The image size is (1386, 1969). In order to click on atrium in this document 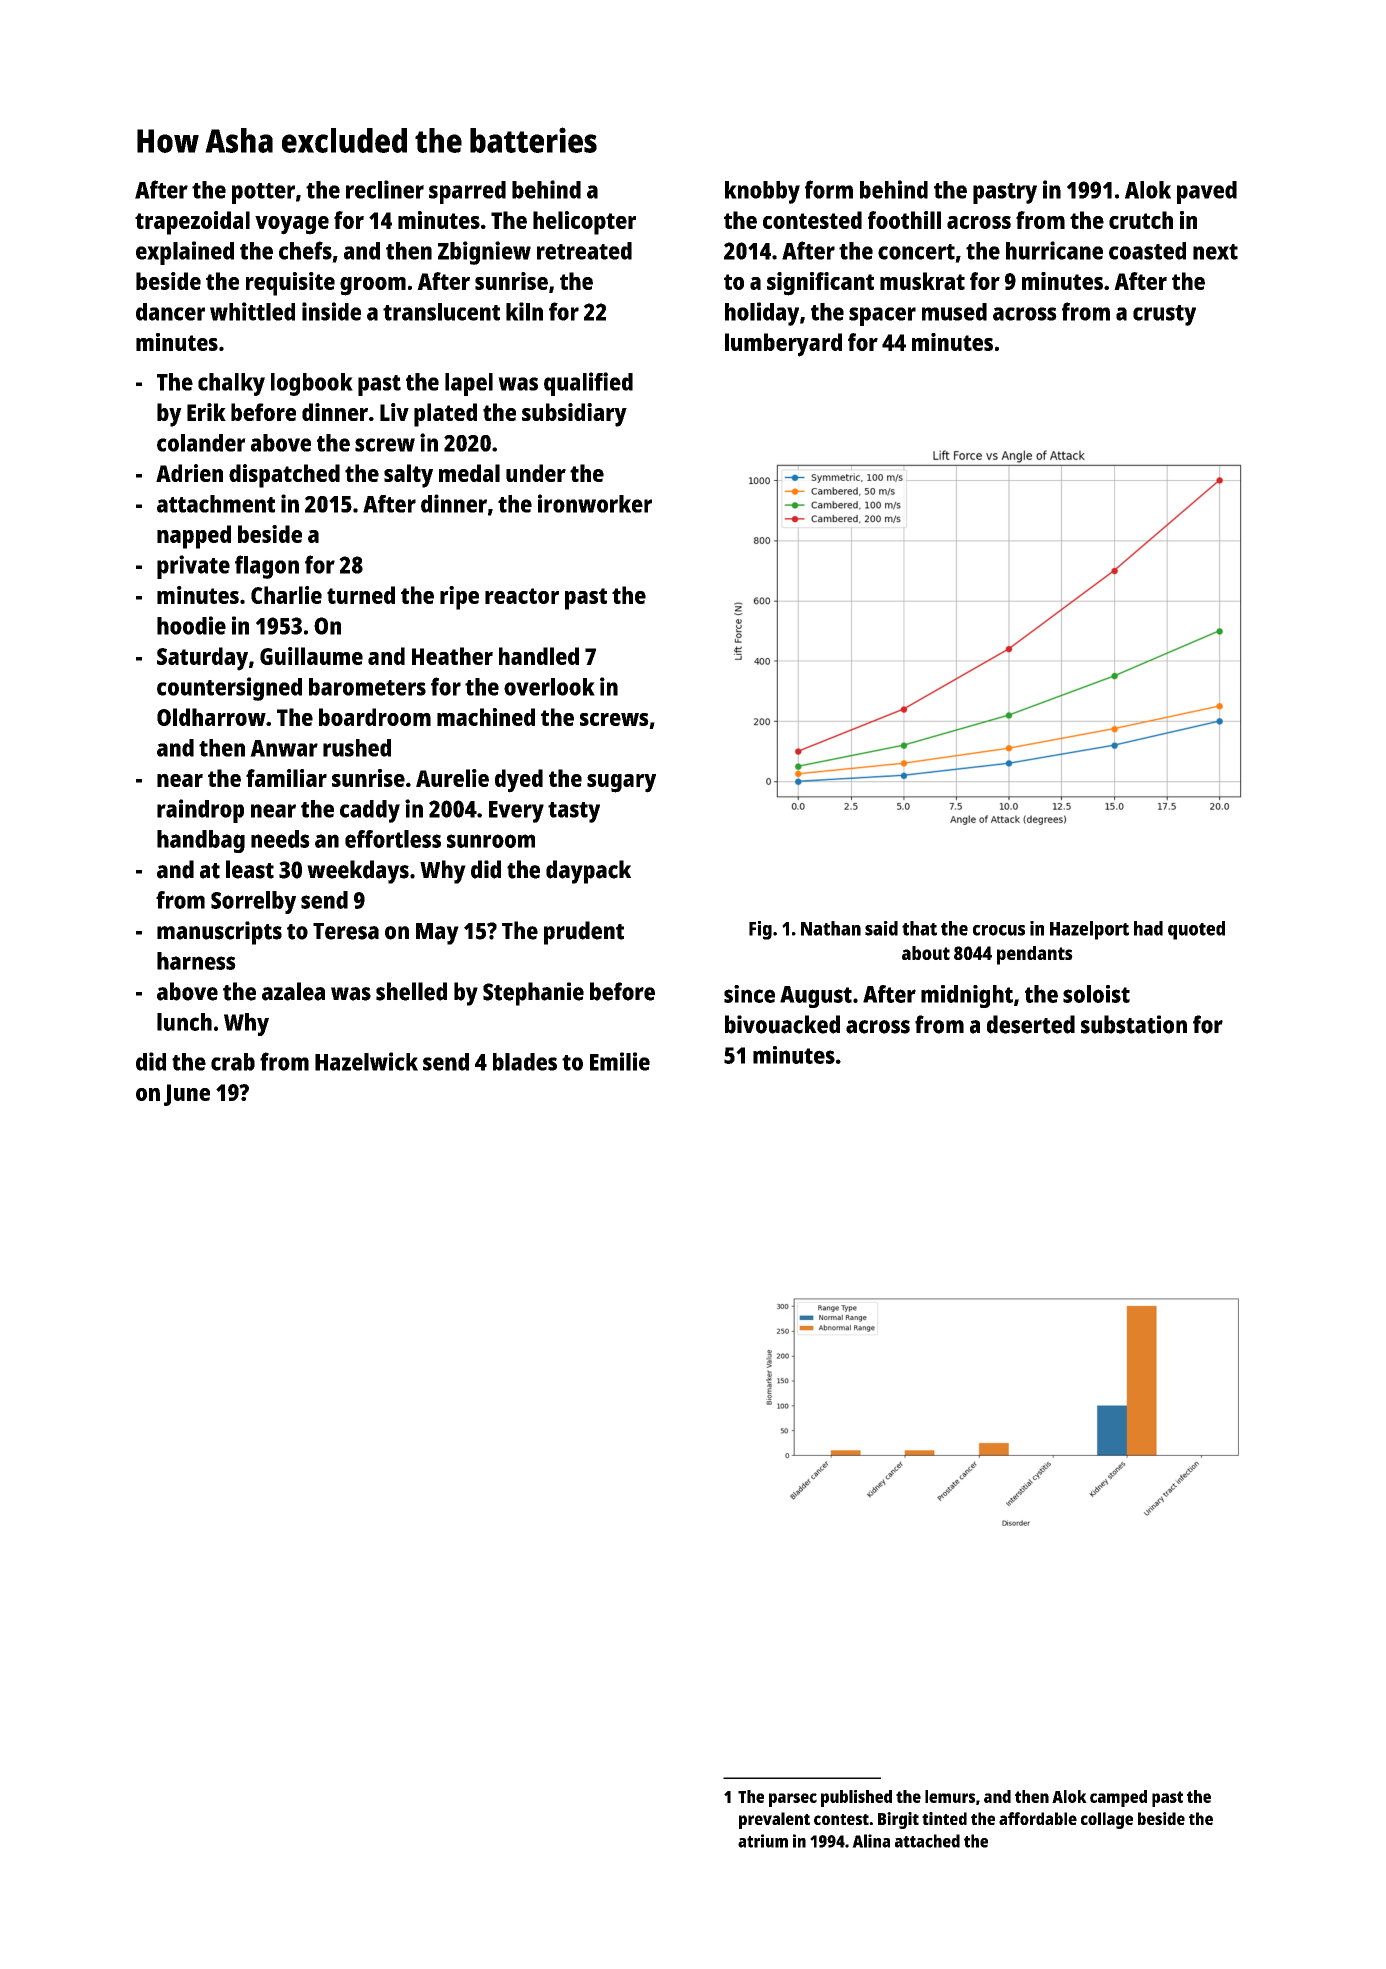, I will do `click(763, 1841)`.
